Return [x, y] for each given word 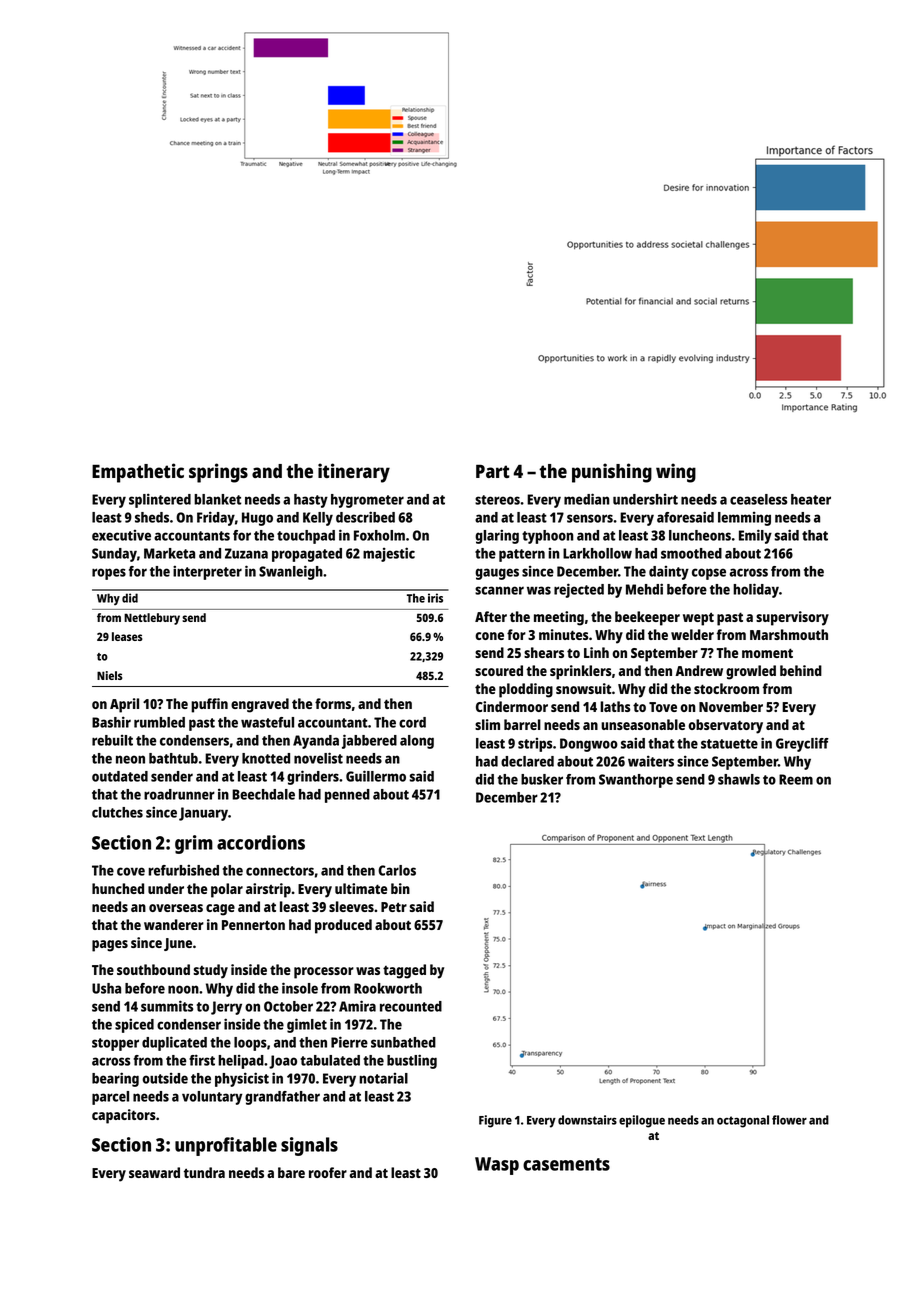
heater [811, 499]
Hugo [257, 519]
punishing [612, 473]
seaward [154, 1172]
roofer [328, 1172]
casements [566, 1164]
